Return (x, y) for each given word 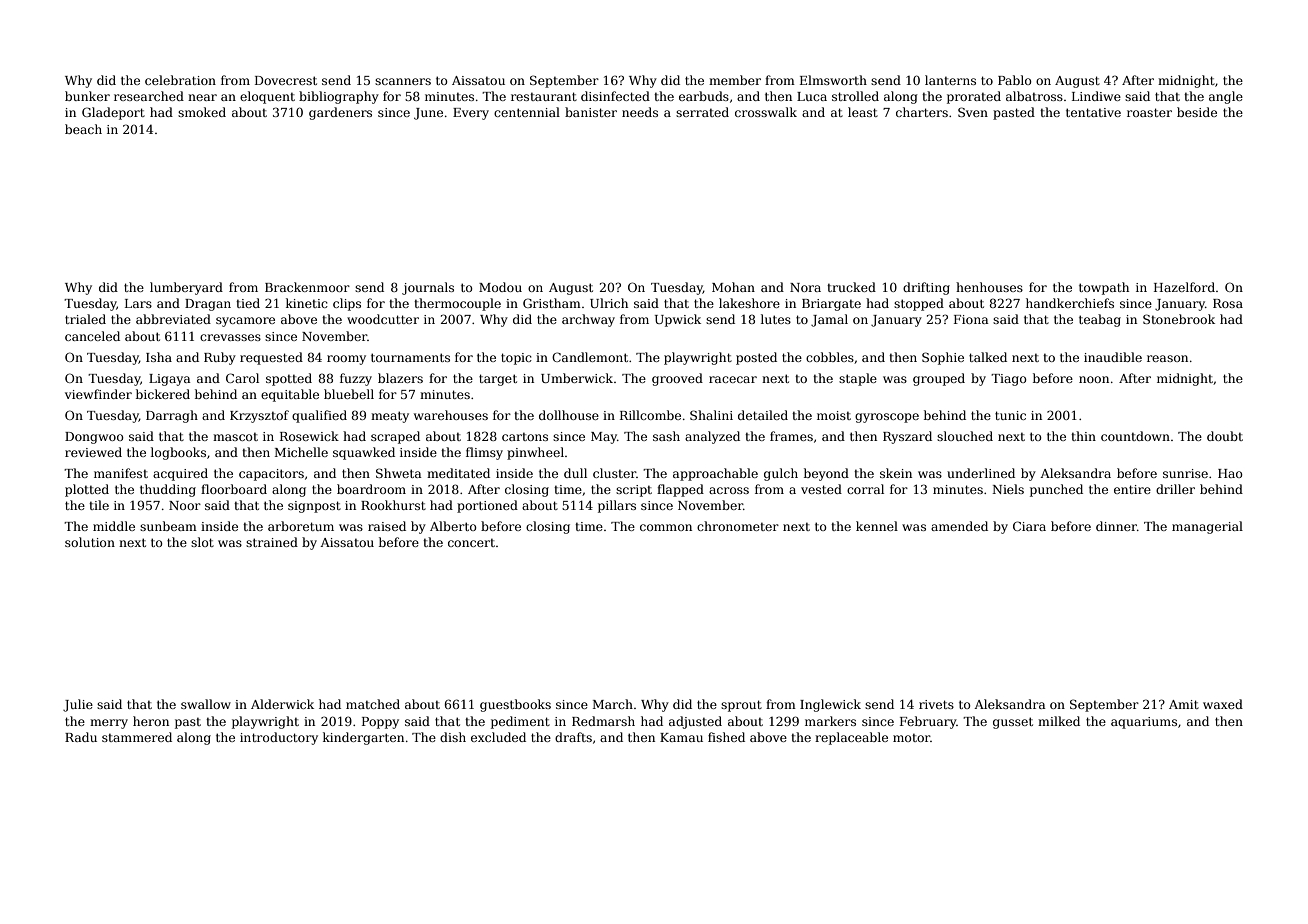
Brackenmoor (307, 287)
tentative (1093, 112)
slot (202, 542)
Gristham (552, 303)
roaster (1149, 112)
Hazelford (1184, 287)
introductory (279, 738)
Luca (812, 96)
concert (471, 543)
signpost (314, 507)
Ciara (1029, 526)
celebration (180, 80)
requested (271, 358)
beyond (826, 474)
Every (471, 114)
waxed (1223, 704)
